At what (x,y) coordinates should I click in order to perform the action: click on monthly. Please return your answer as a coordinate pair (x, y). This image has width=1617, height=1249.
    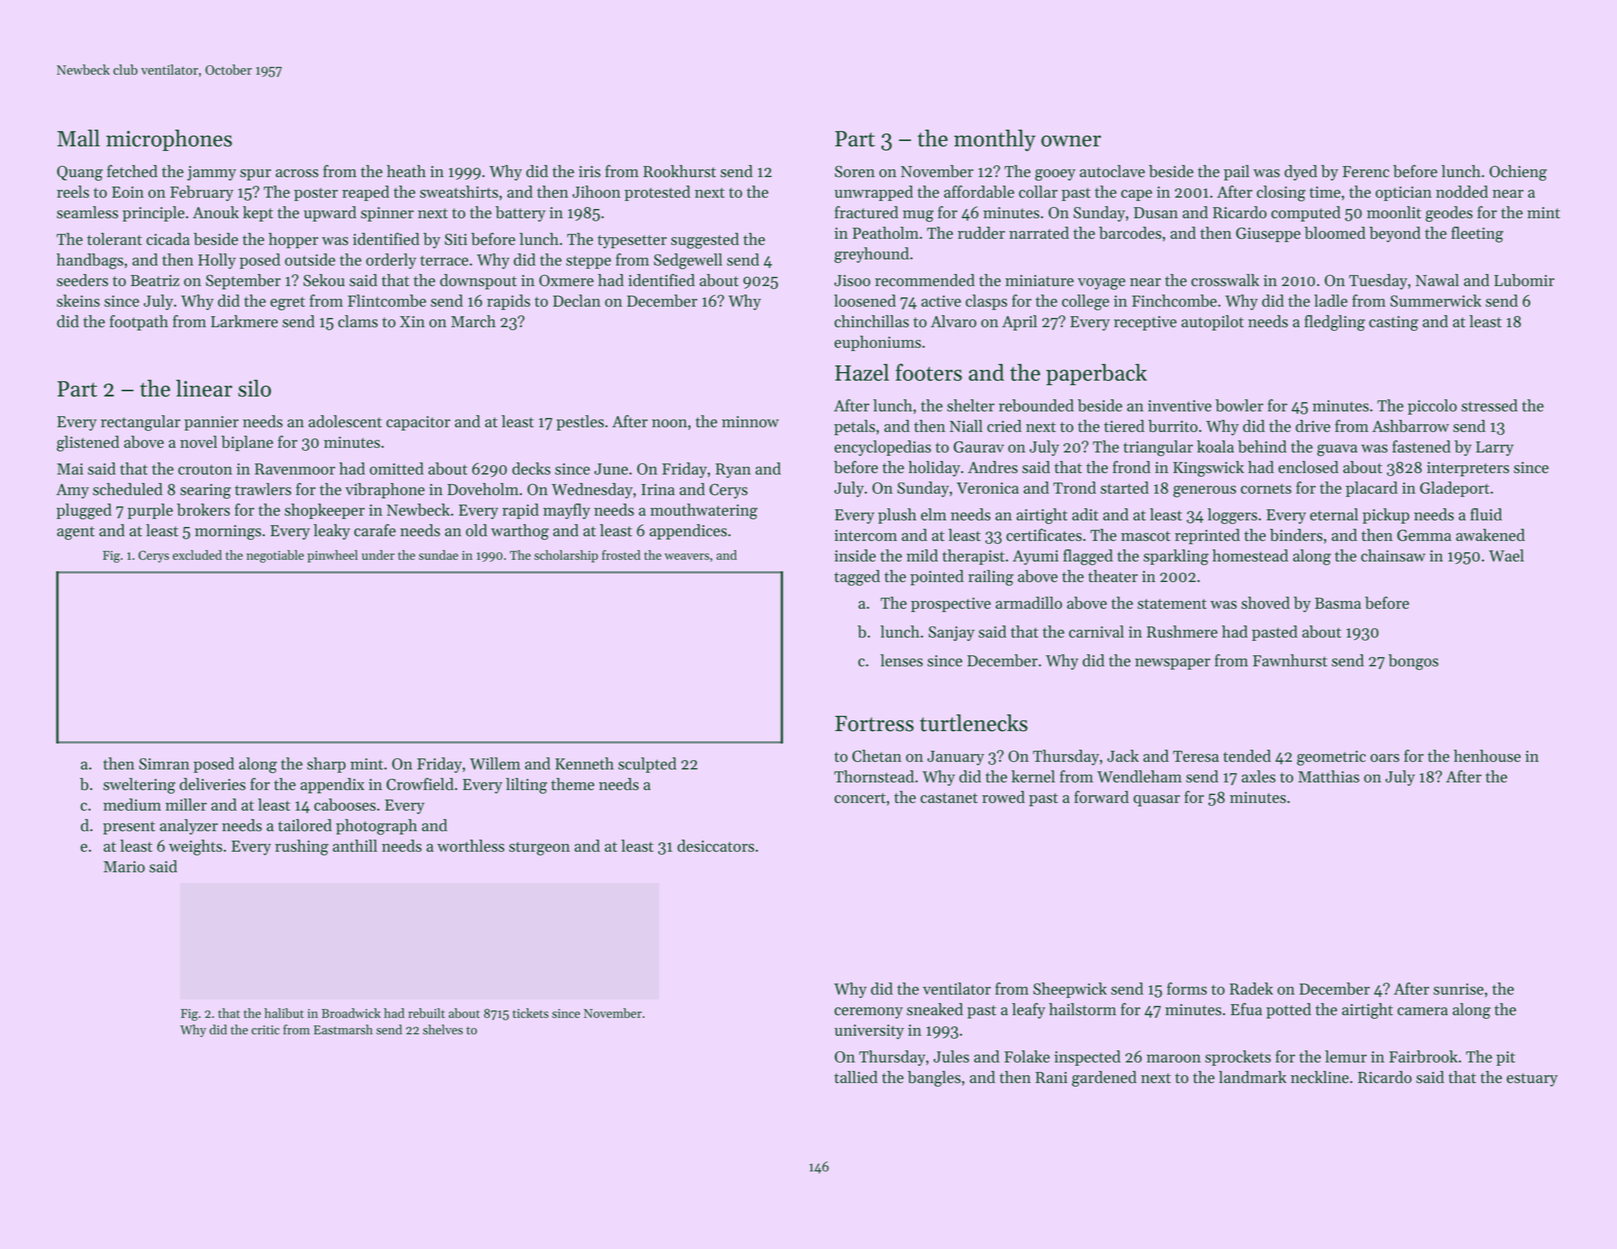
    Looking at the image, I should click on (995, 140).
